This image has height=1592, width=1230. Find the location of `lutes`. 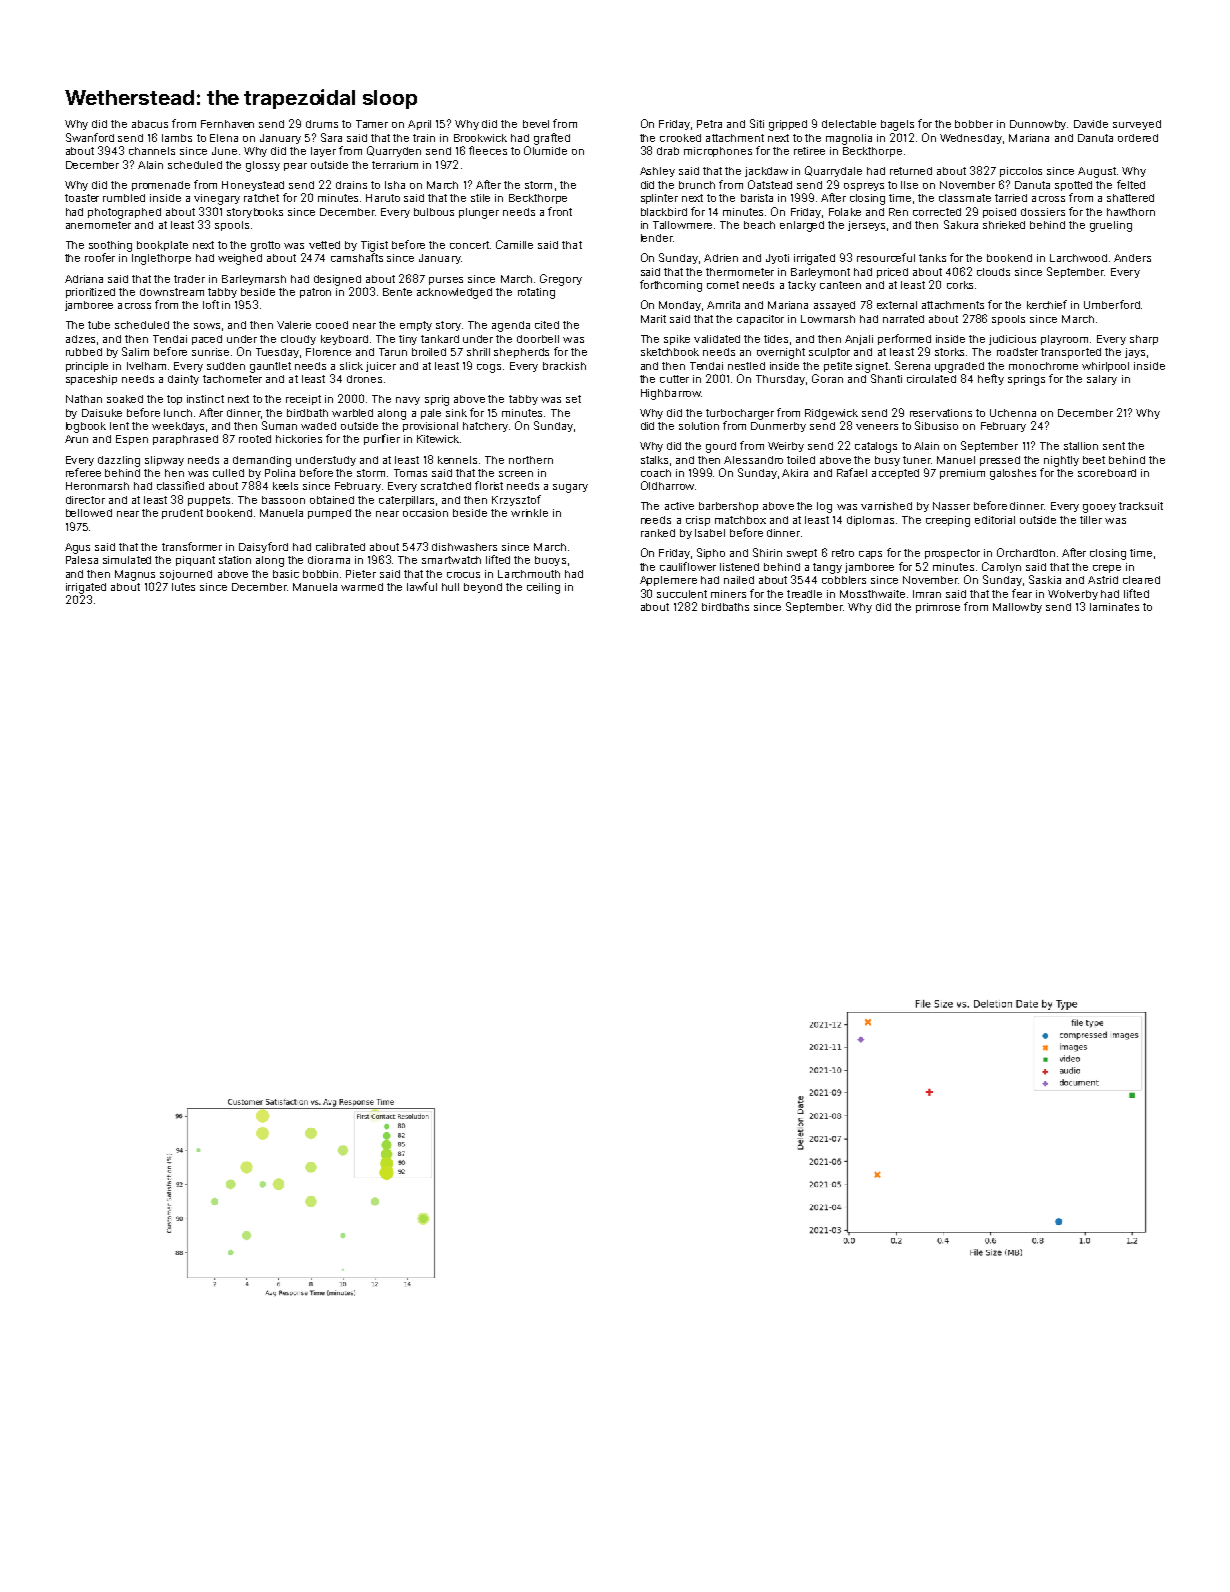

lutes is located at coordinates (183, 587).
